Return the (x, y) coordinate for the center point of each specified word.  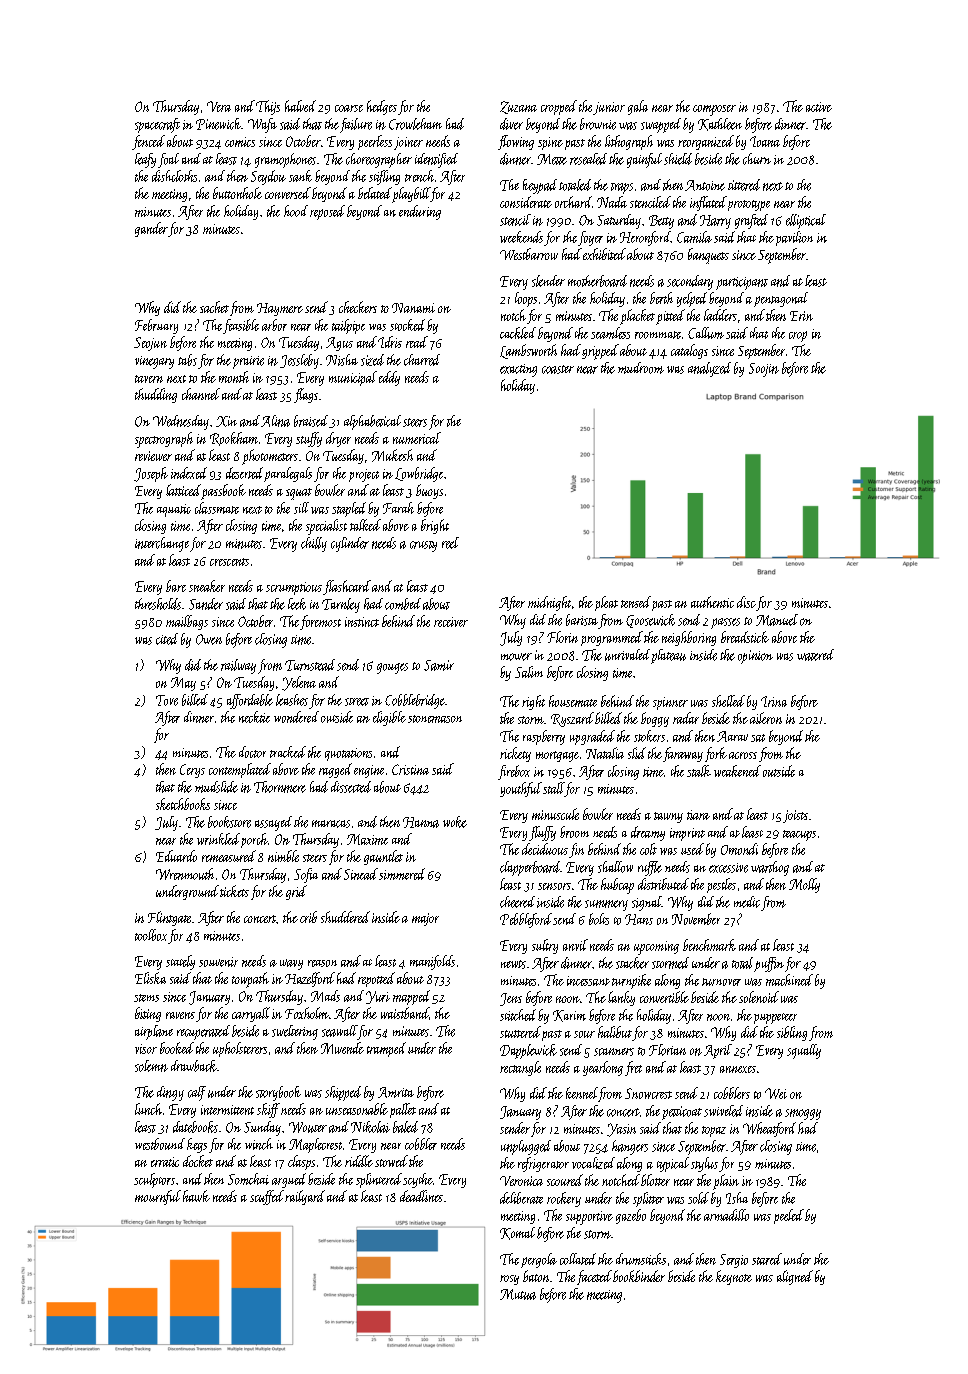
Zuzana (518, 107)
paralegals (288, 474)
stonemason (435, 719)
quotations (348, 754)
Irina (774, 701)
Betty (661, 222)
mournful (158, 1197)
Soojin (764, 370)
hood (296, 211)
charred (422, 360)
